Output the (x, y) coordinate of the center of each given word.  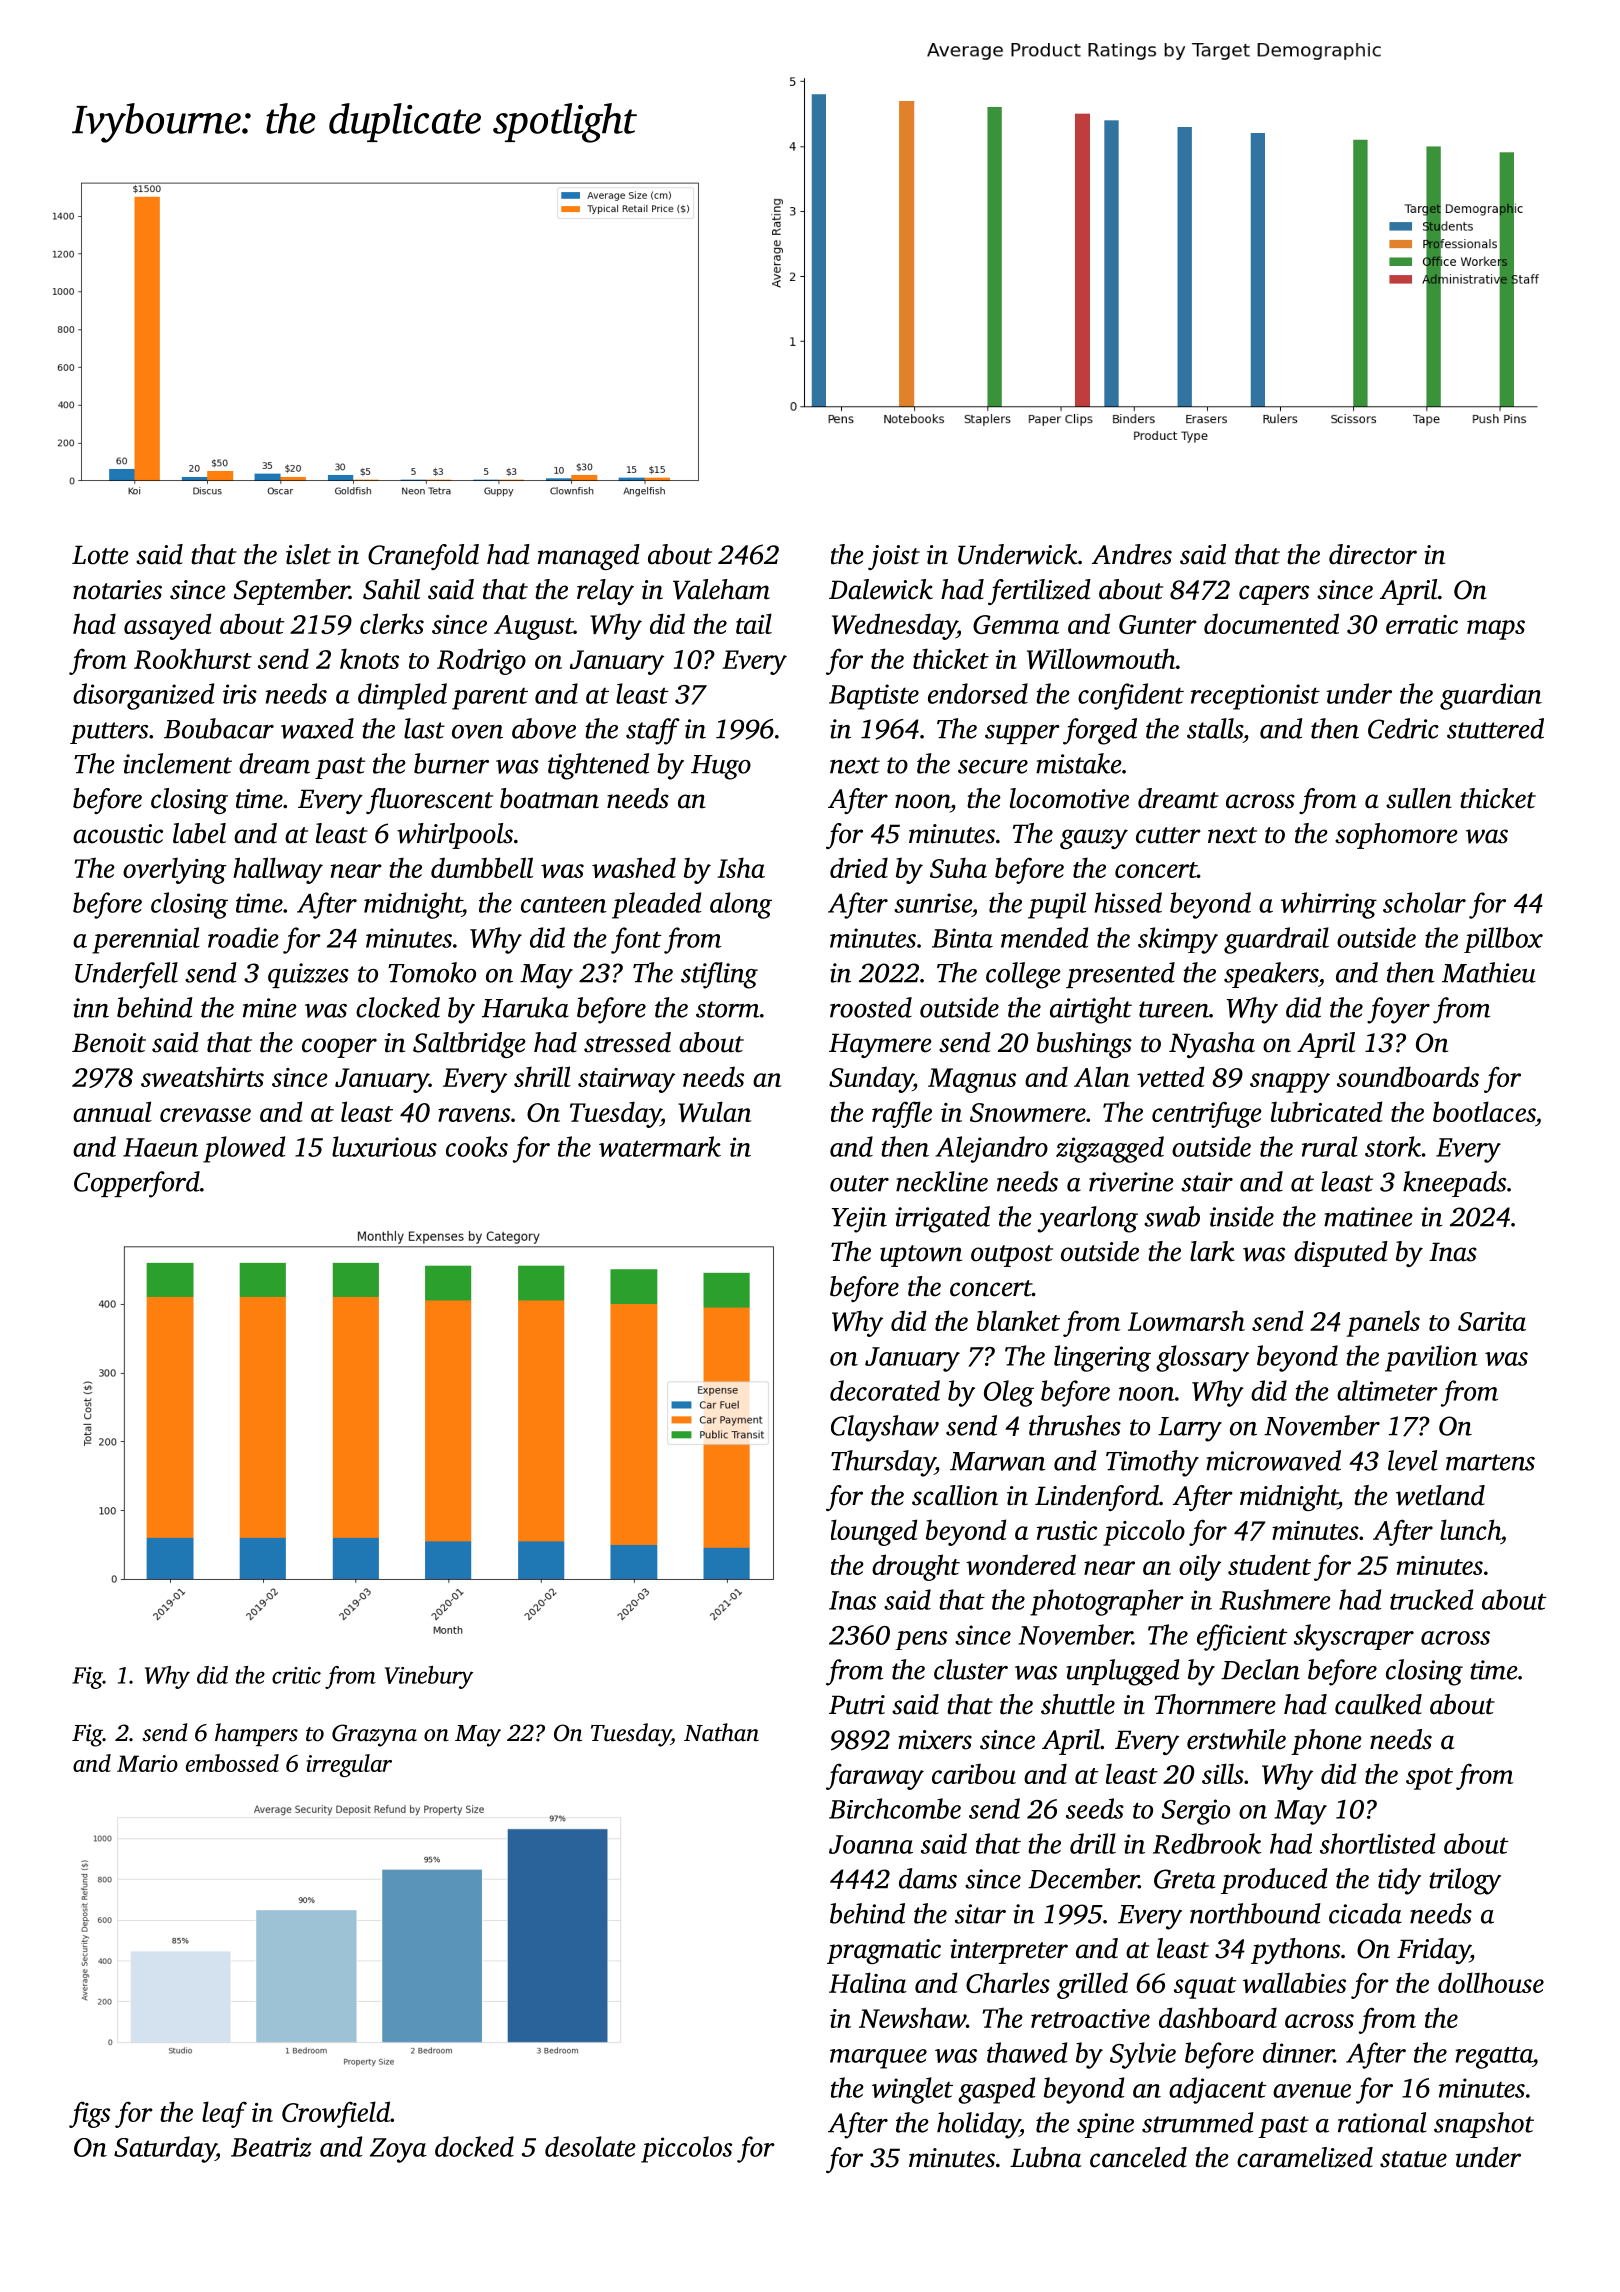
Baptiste (874, 697)
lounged (874, 1532)
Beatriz (271, 2147)
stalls (1215, 728)
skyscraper (1354, 1637)
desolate (590, 2146)
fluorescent (429, 801)
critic (296, 1675)
